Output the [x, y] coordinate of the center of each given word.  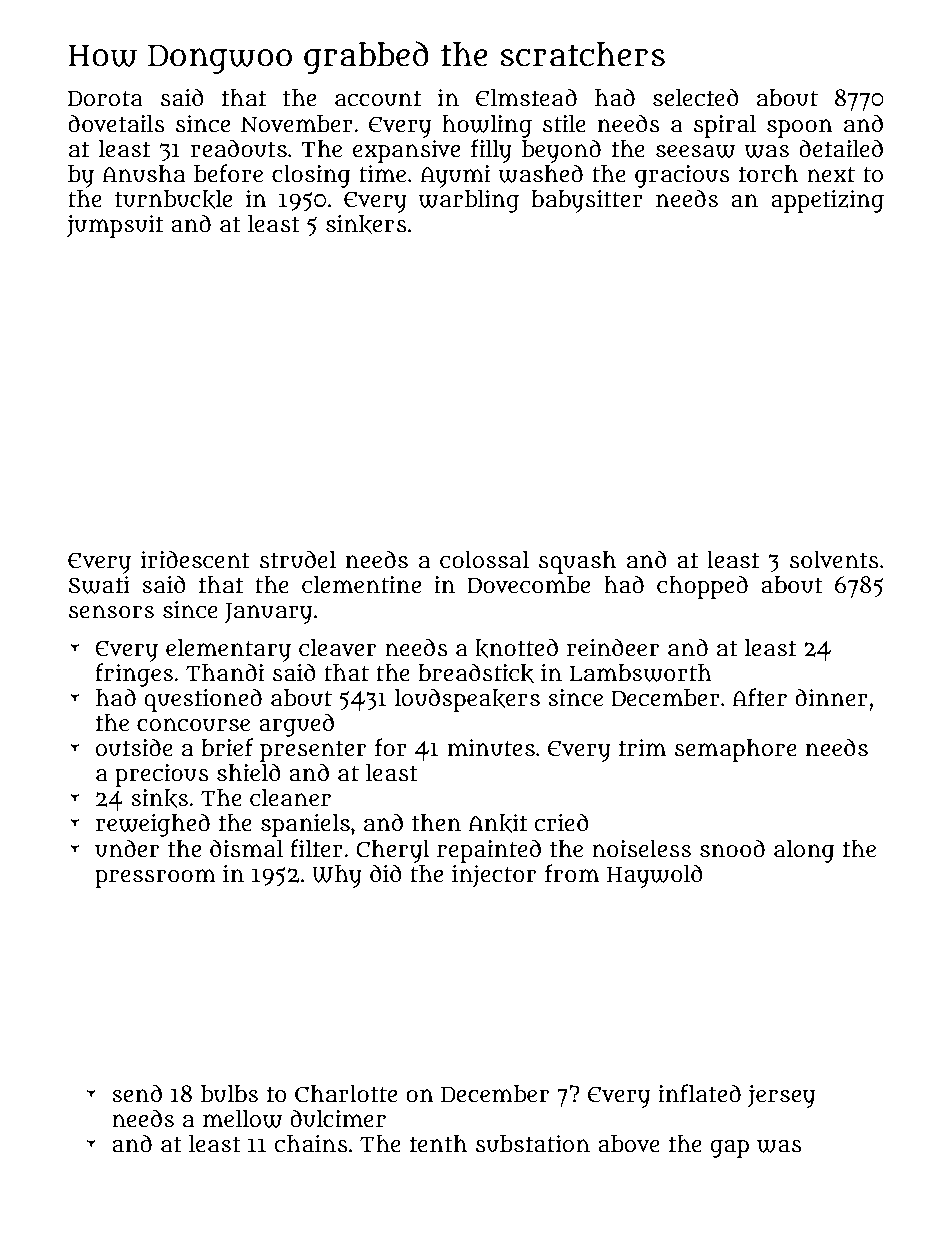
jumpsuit [115, 226]
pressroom [155, 878]
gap [729, 1149]
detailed [841, 148]
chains [311, 1144]
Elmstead [526, 97]
